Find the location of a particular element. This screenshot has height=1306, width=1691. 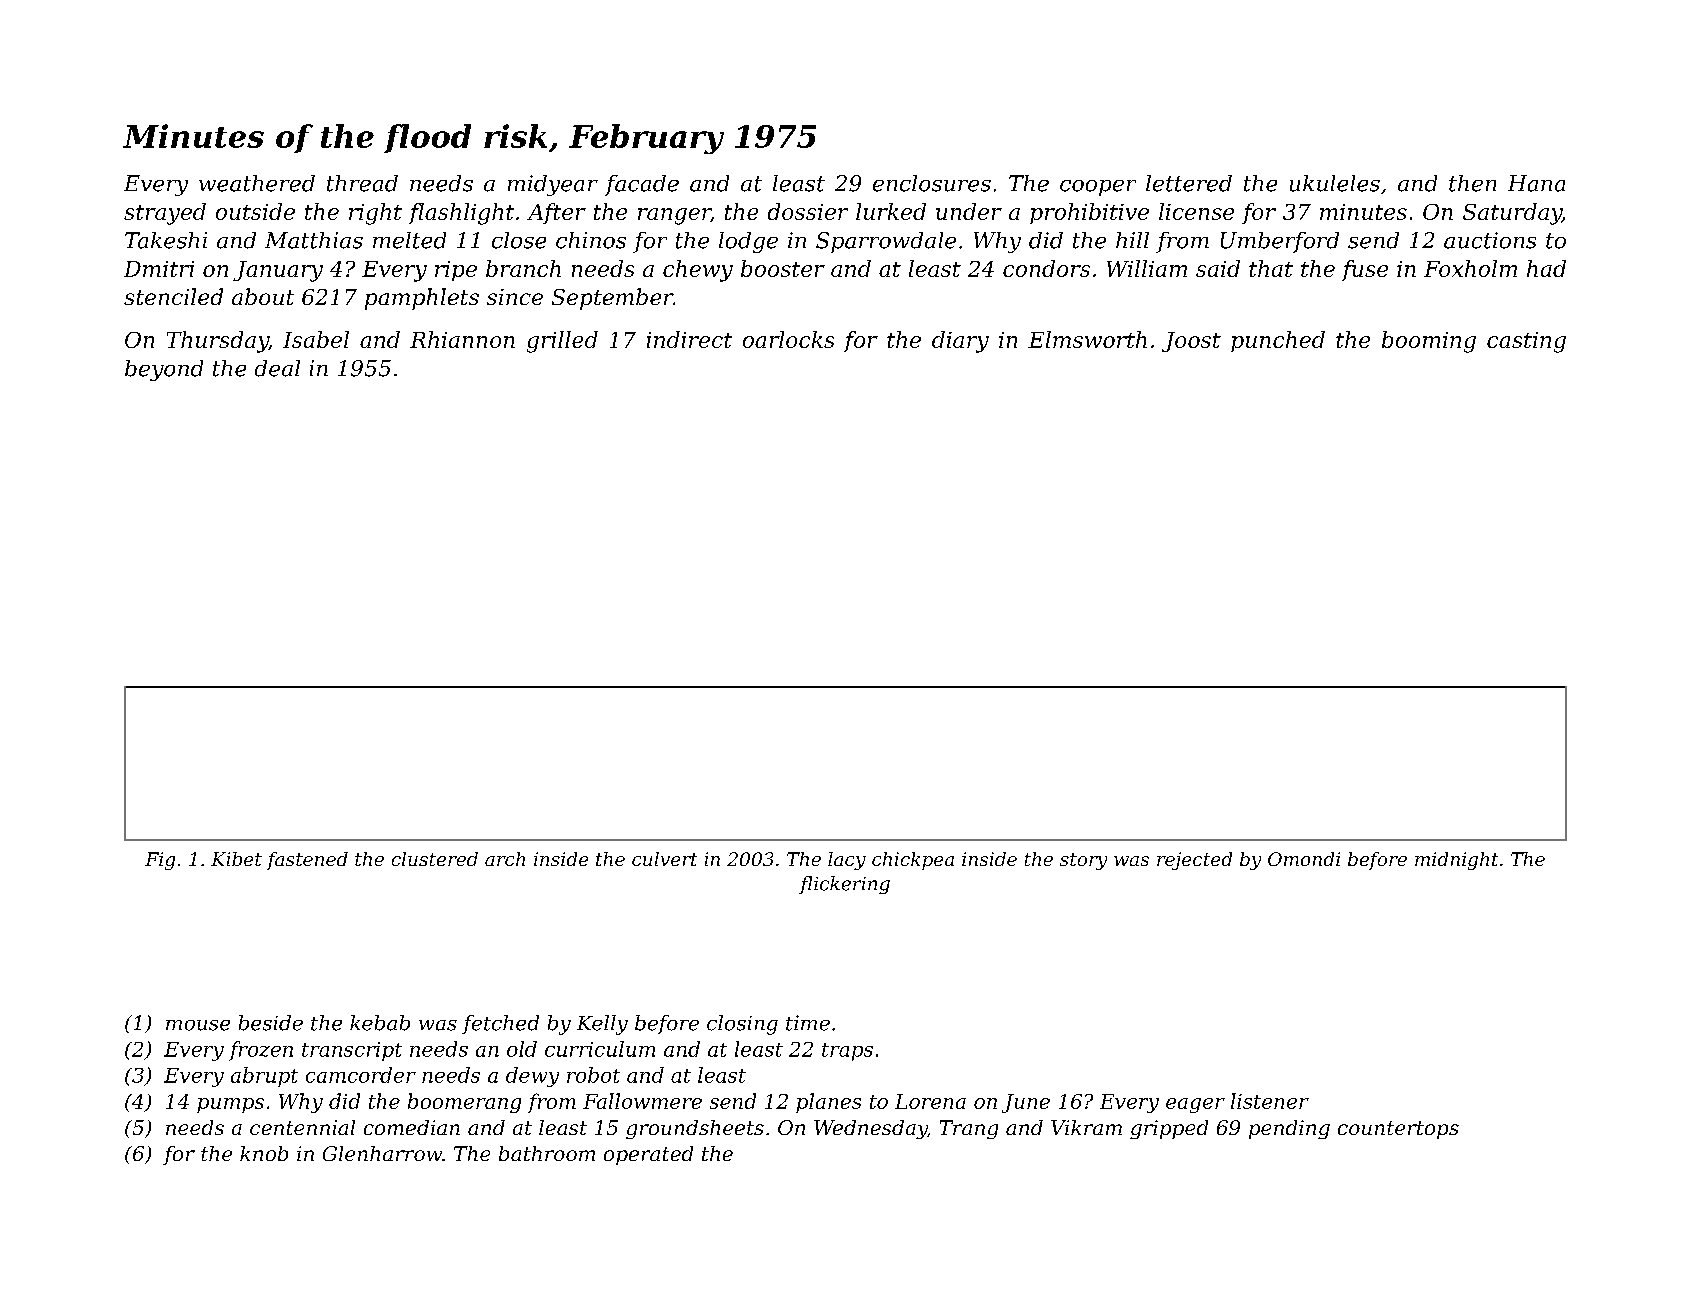

fastened is located at coordinates (307, 861).
